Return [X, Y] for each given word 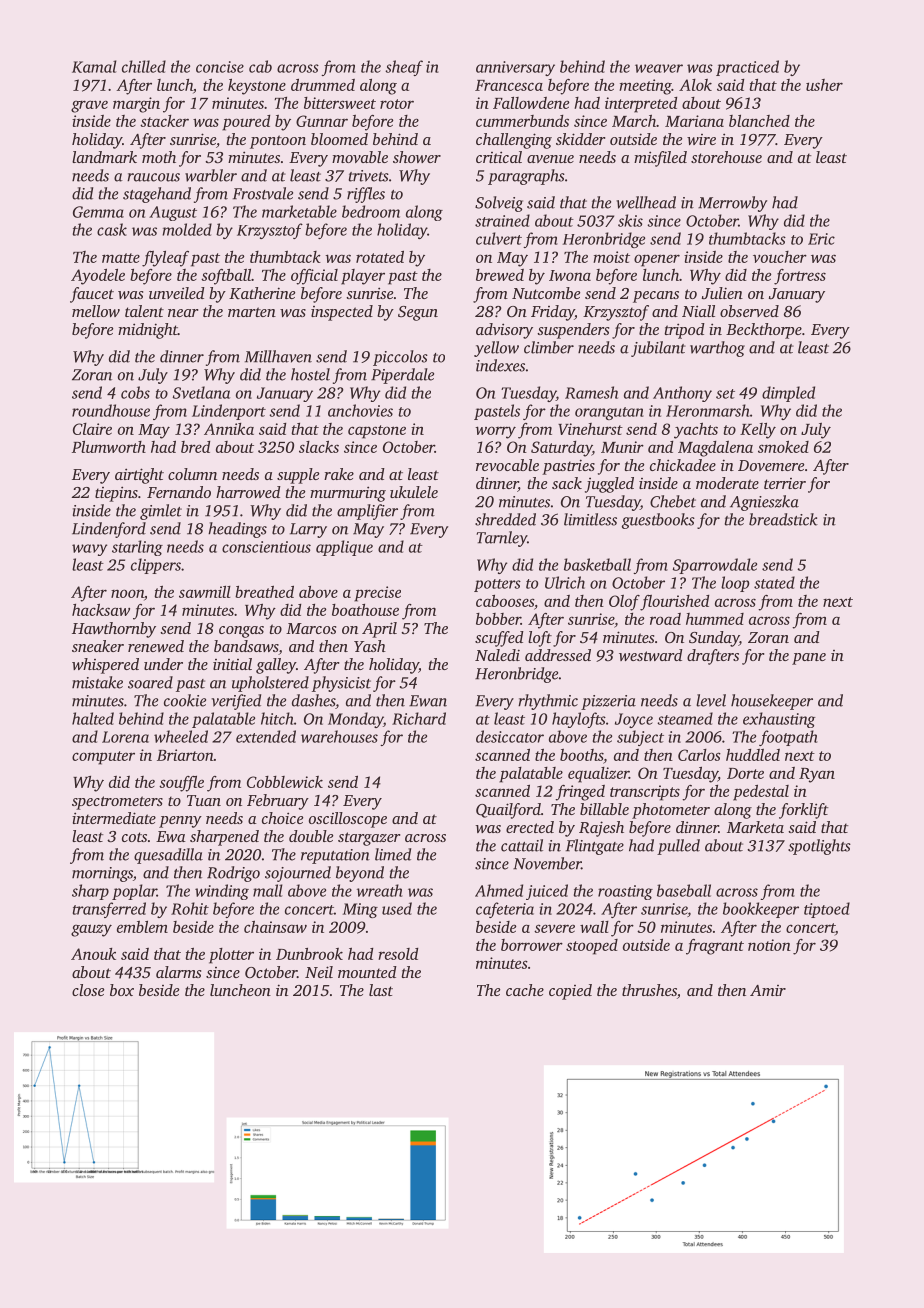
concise [220, 67]
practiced [747, 68]
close [88, 990]
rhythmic [548, 702]
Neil [319, 972]
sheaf [404, 68]
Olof [624, 603]
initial [232, 664]
